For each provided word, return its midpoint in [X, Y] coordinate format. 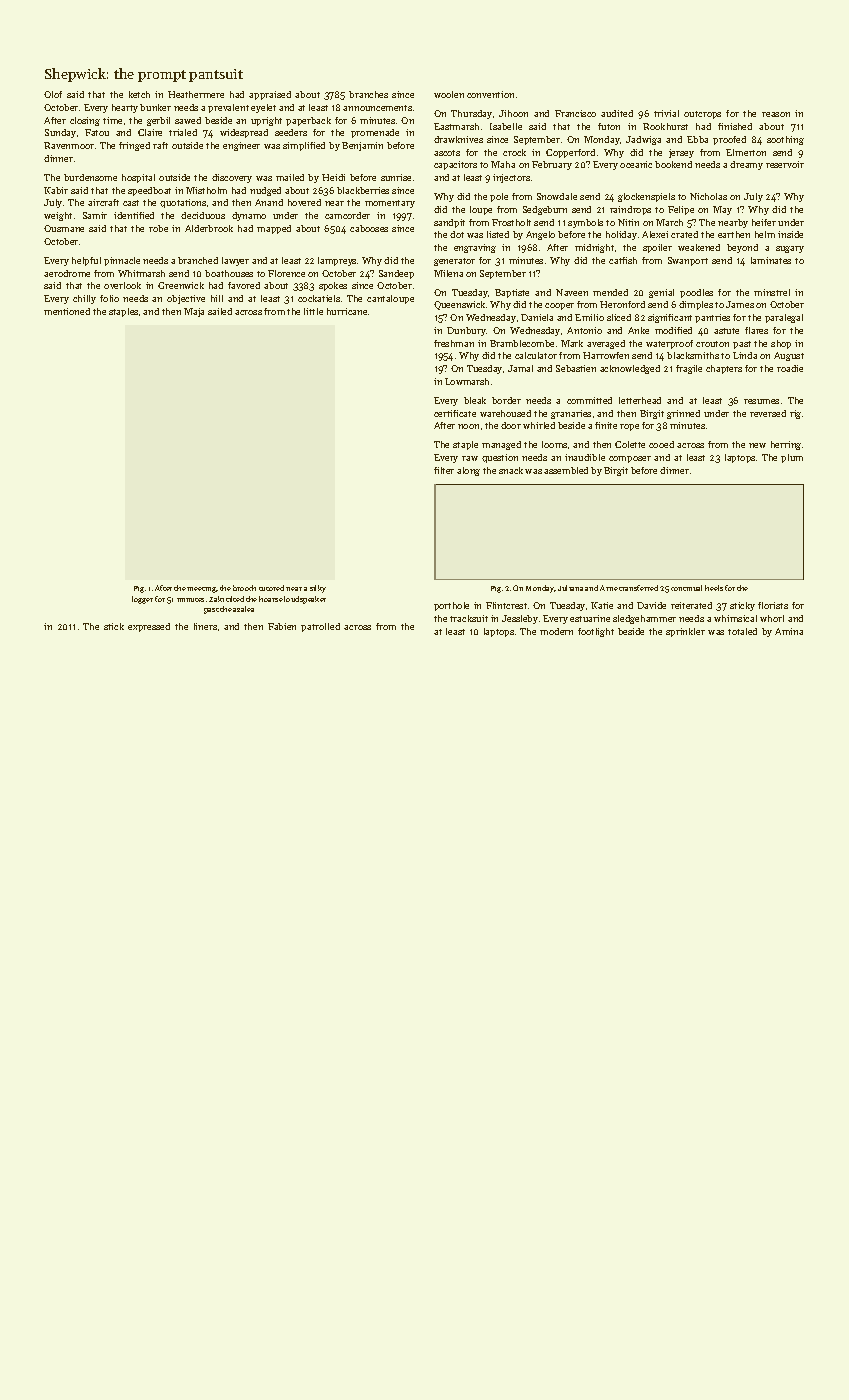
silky [318, 589]
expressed [149, 627]
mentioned [67, 311]
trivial [666, 113]
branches [368, 94]
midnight [594, 248]
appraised [270, 95]
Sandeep [396, 274]
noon [468, 426]
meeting [201, 590]
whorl [772, 618]
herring [786, 445]
